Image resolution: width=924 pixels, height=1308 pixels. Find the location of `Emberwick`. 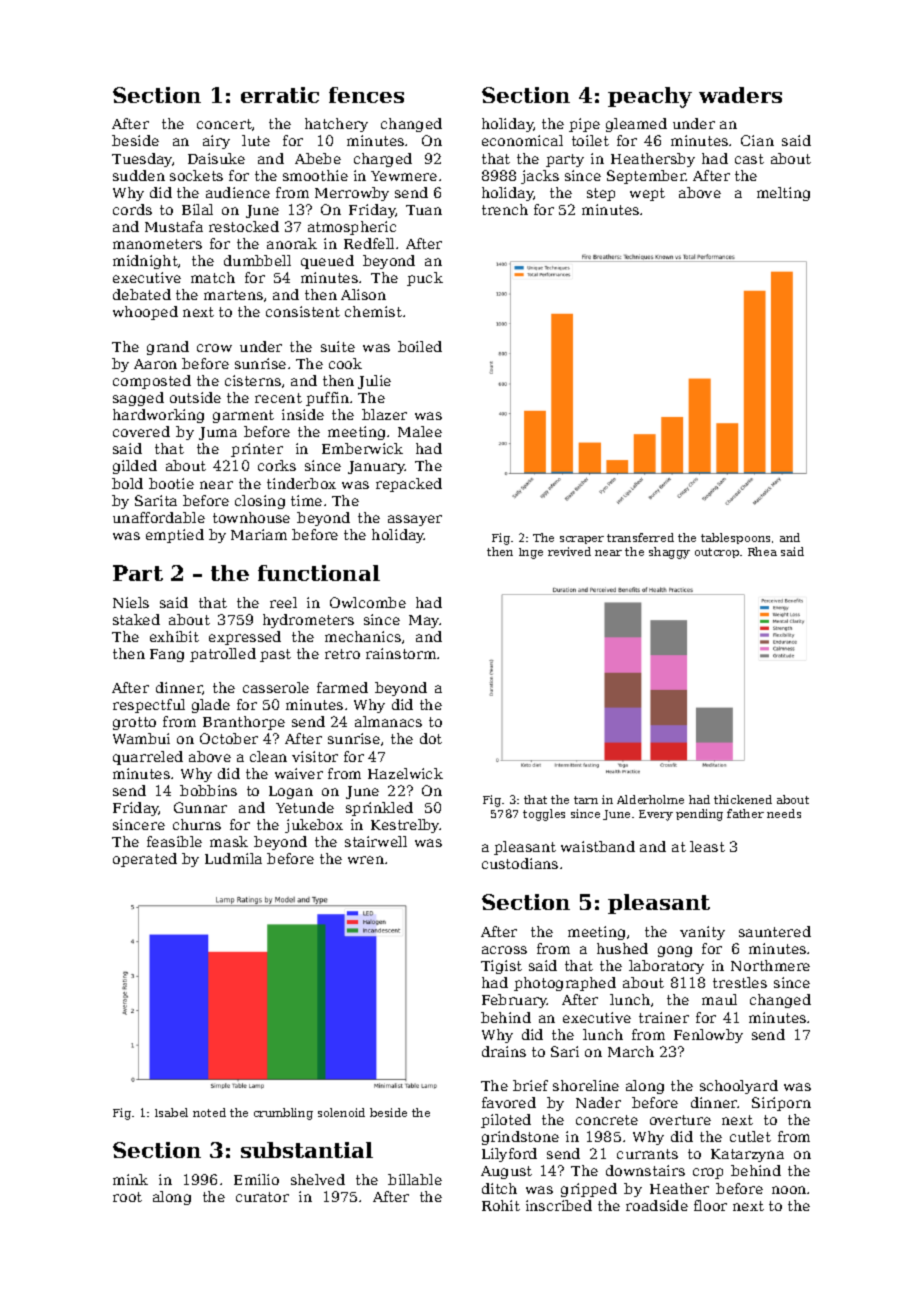

Emberwick is located at coordinates (362, 448).
